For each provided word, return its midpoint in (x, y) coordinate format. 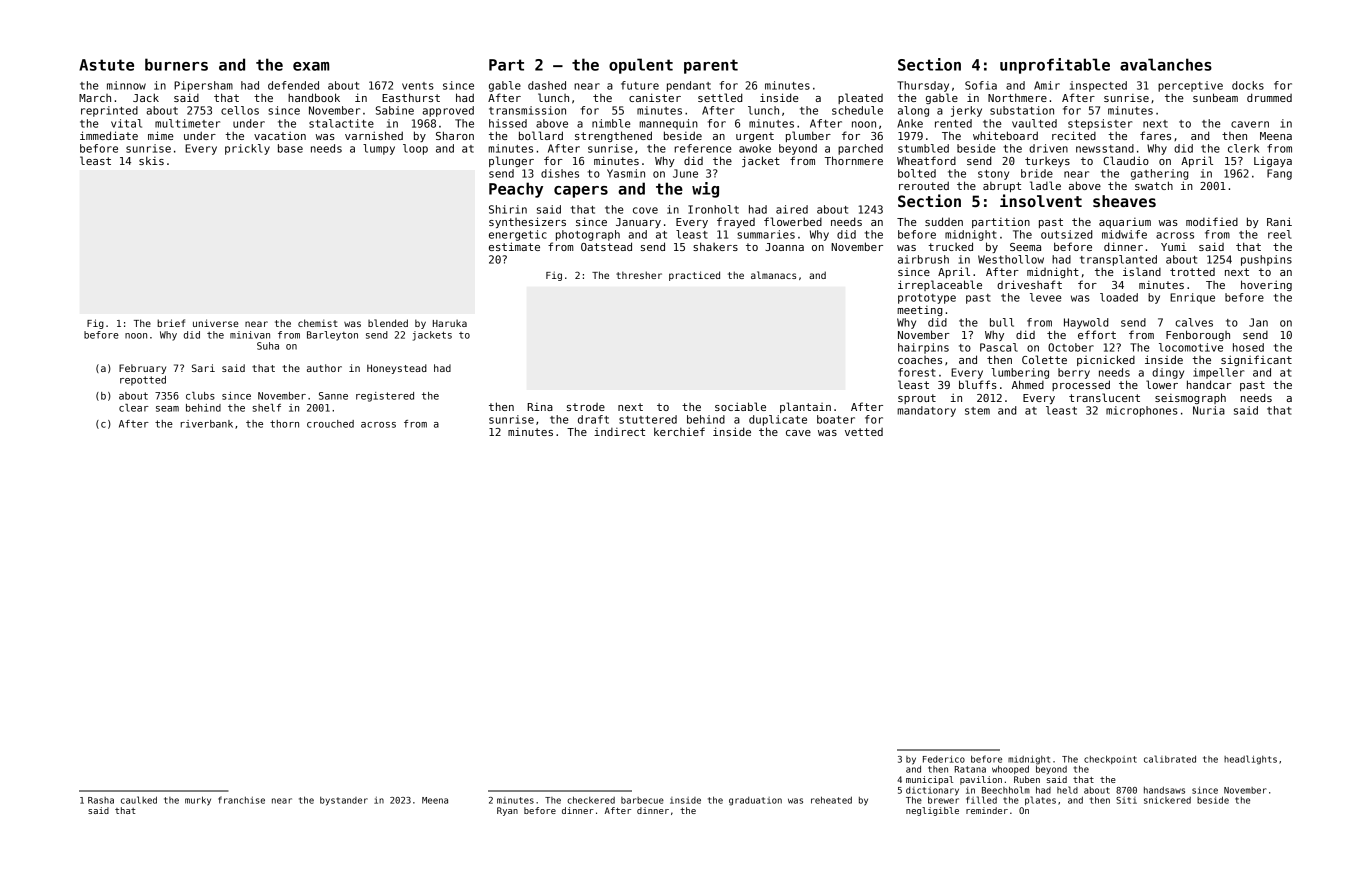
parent (711, 66)
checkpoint (1110, 759)
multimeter (187, 123)
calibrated (1170, 759)
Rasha (101, 800)
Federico (944, 759)
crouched (330, 424)
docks (1248, 85)
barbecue (642, 800)
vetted (864, 432)
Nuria (1209, 410)
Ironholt (713, 209)
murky (198, 801)
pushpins (1266, 260)
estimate (514, 246)
